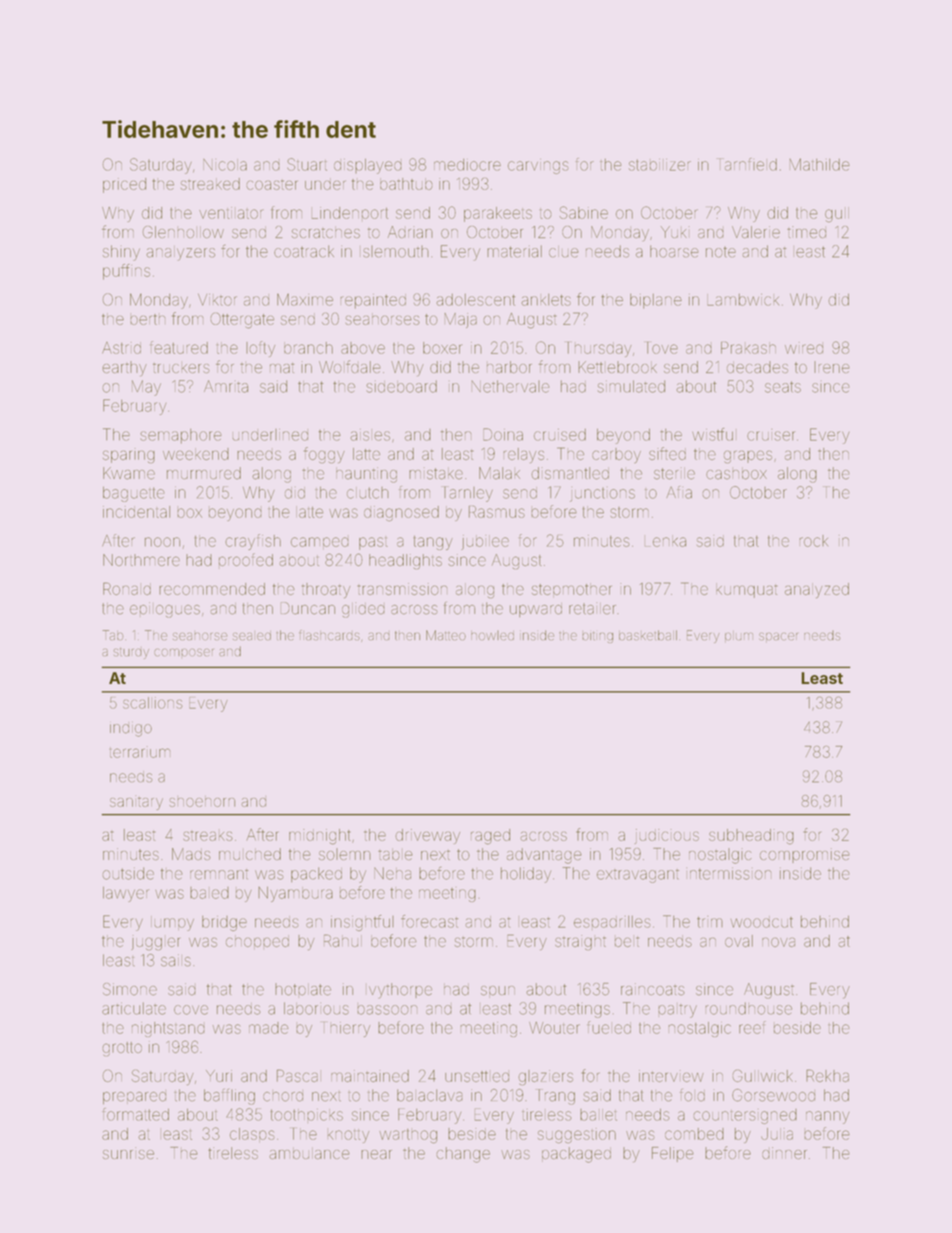 Image resolution: width=952 pixels, height=1233 pixels. Describe the element at coordinates (831, 367) in the image. I see `Irene` at that location.
